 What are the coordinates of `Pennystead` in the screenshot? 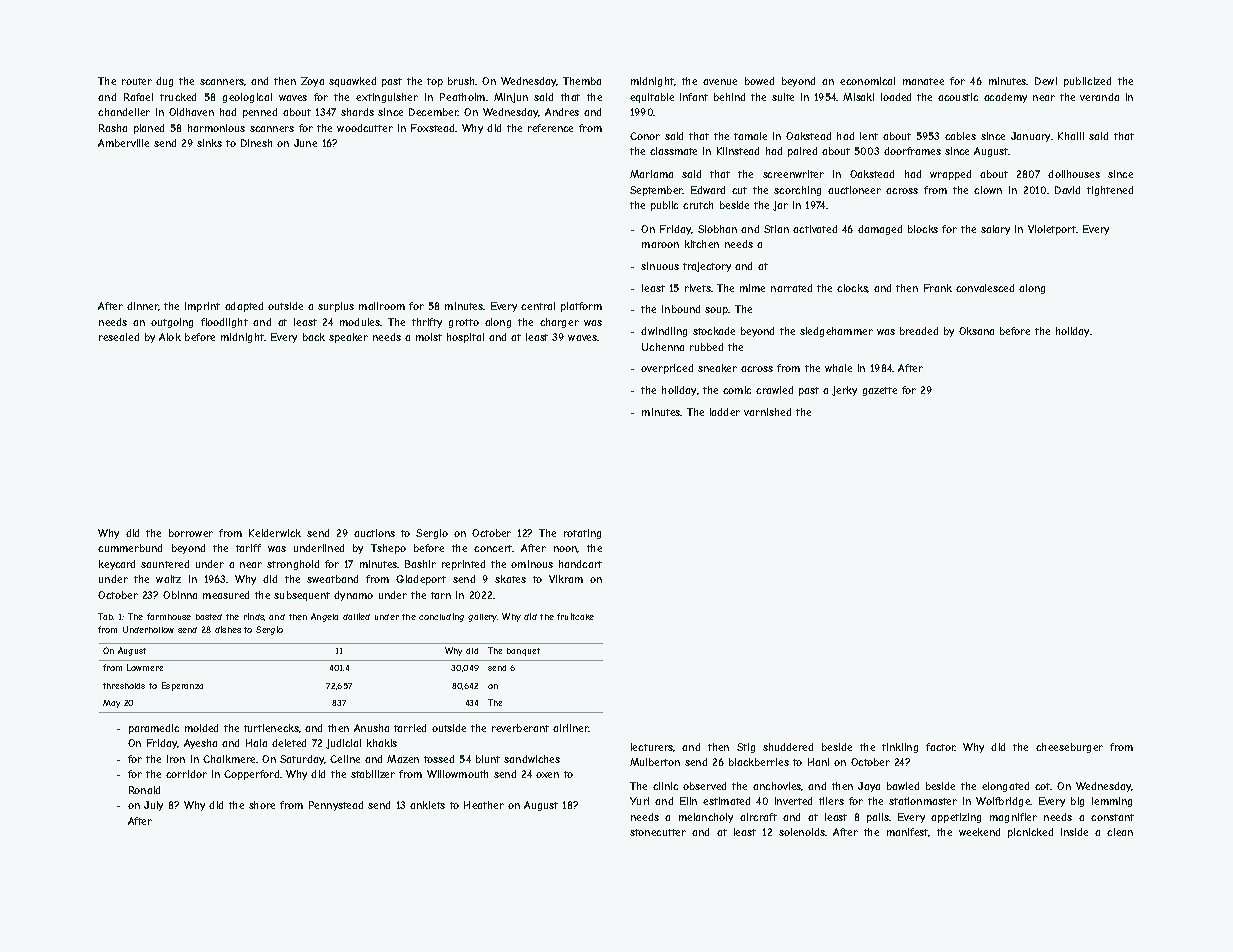 It's located at (336, 806).
